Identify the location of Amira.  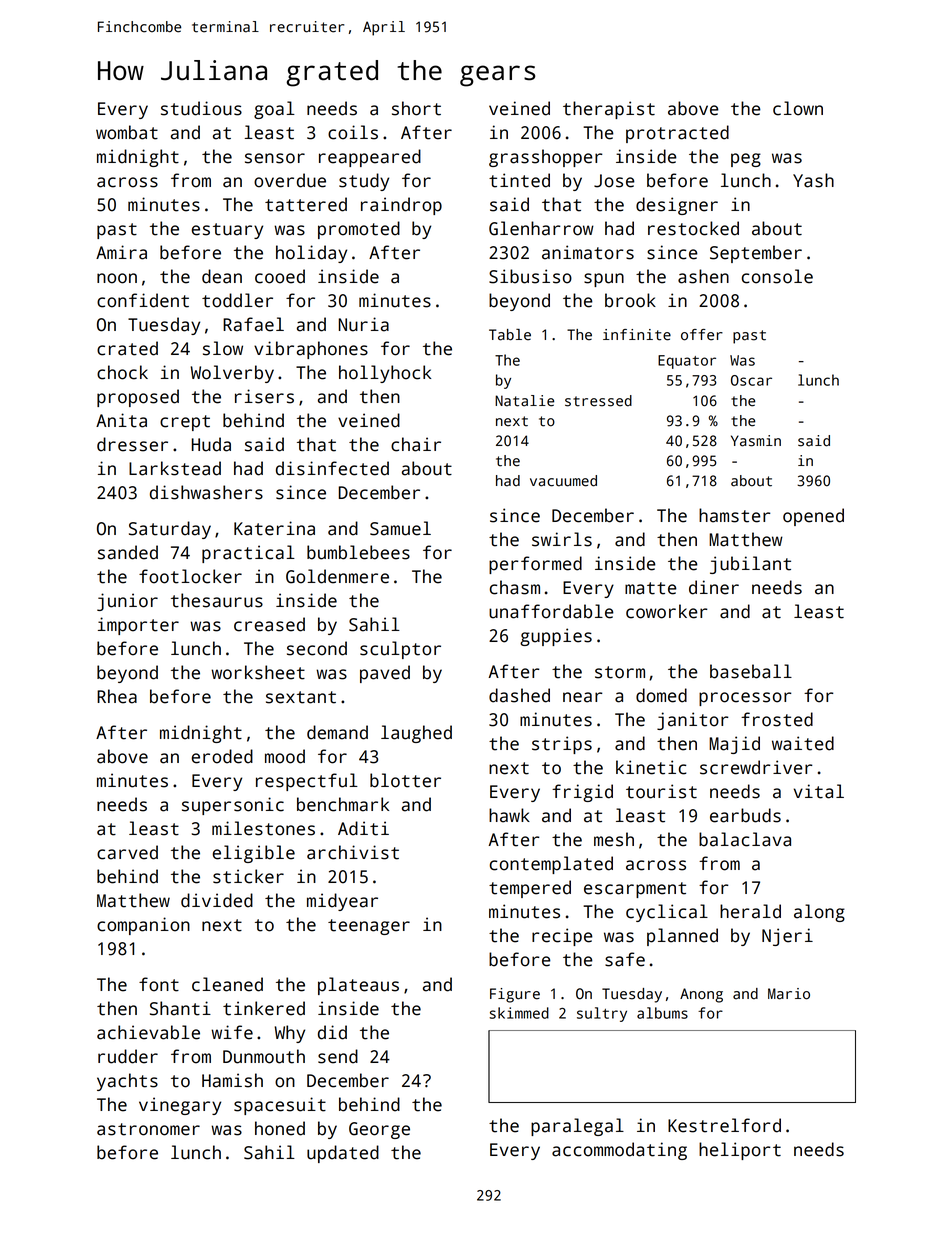
(121, 252).
